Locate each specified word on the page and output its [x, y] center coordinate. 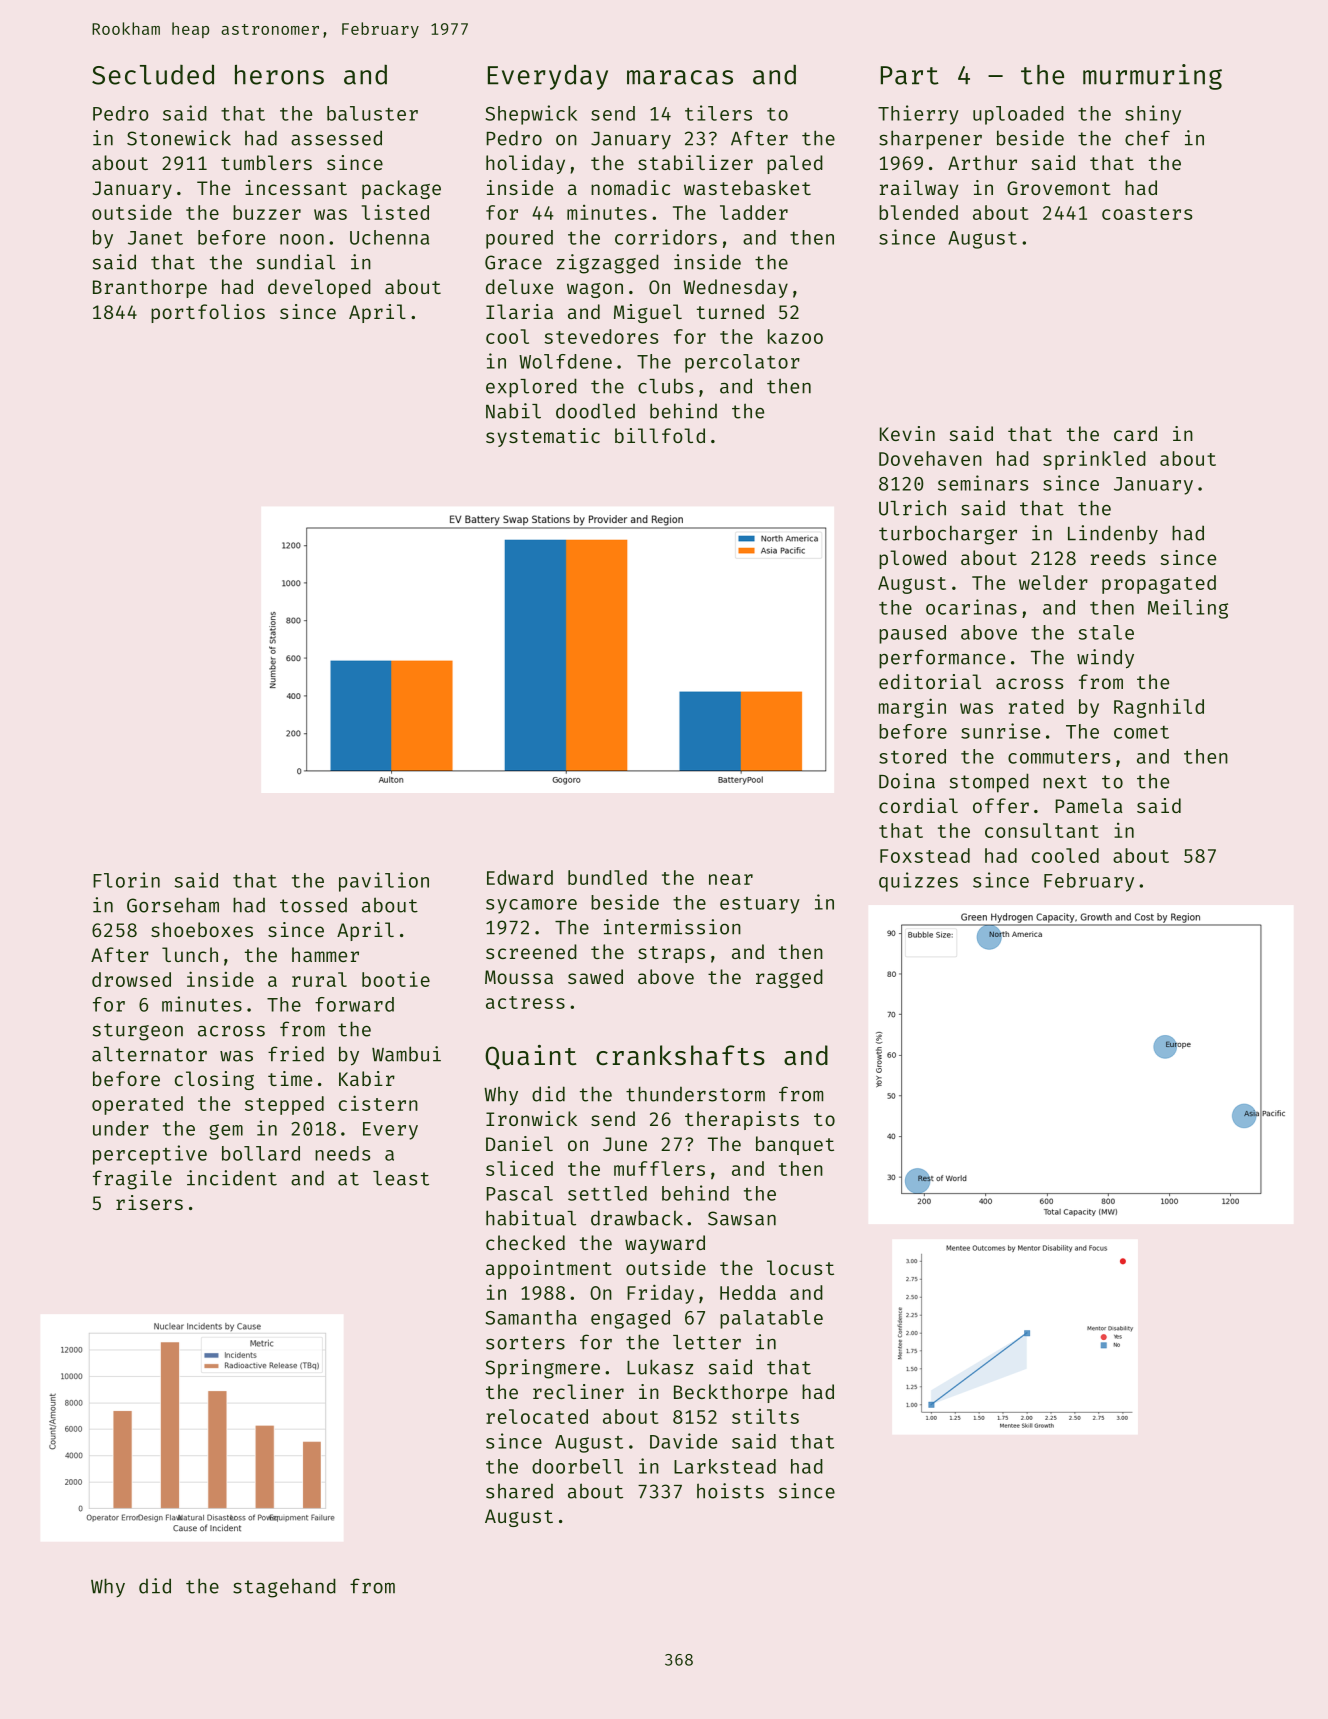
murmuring [1152, 77]
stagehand [284, 1588]
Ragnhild [1159, 708]
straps [671, 954]
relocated [537, 1416]
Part [910, 75]
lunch [190, 954]
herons [279, 75]
